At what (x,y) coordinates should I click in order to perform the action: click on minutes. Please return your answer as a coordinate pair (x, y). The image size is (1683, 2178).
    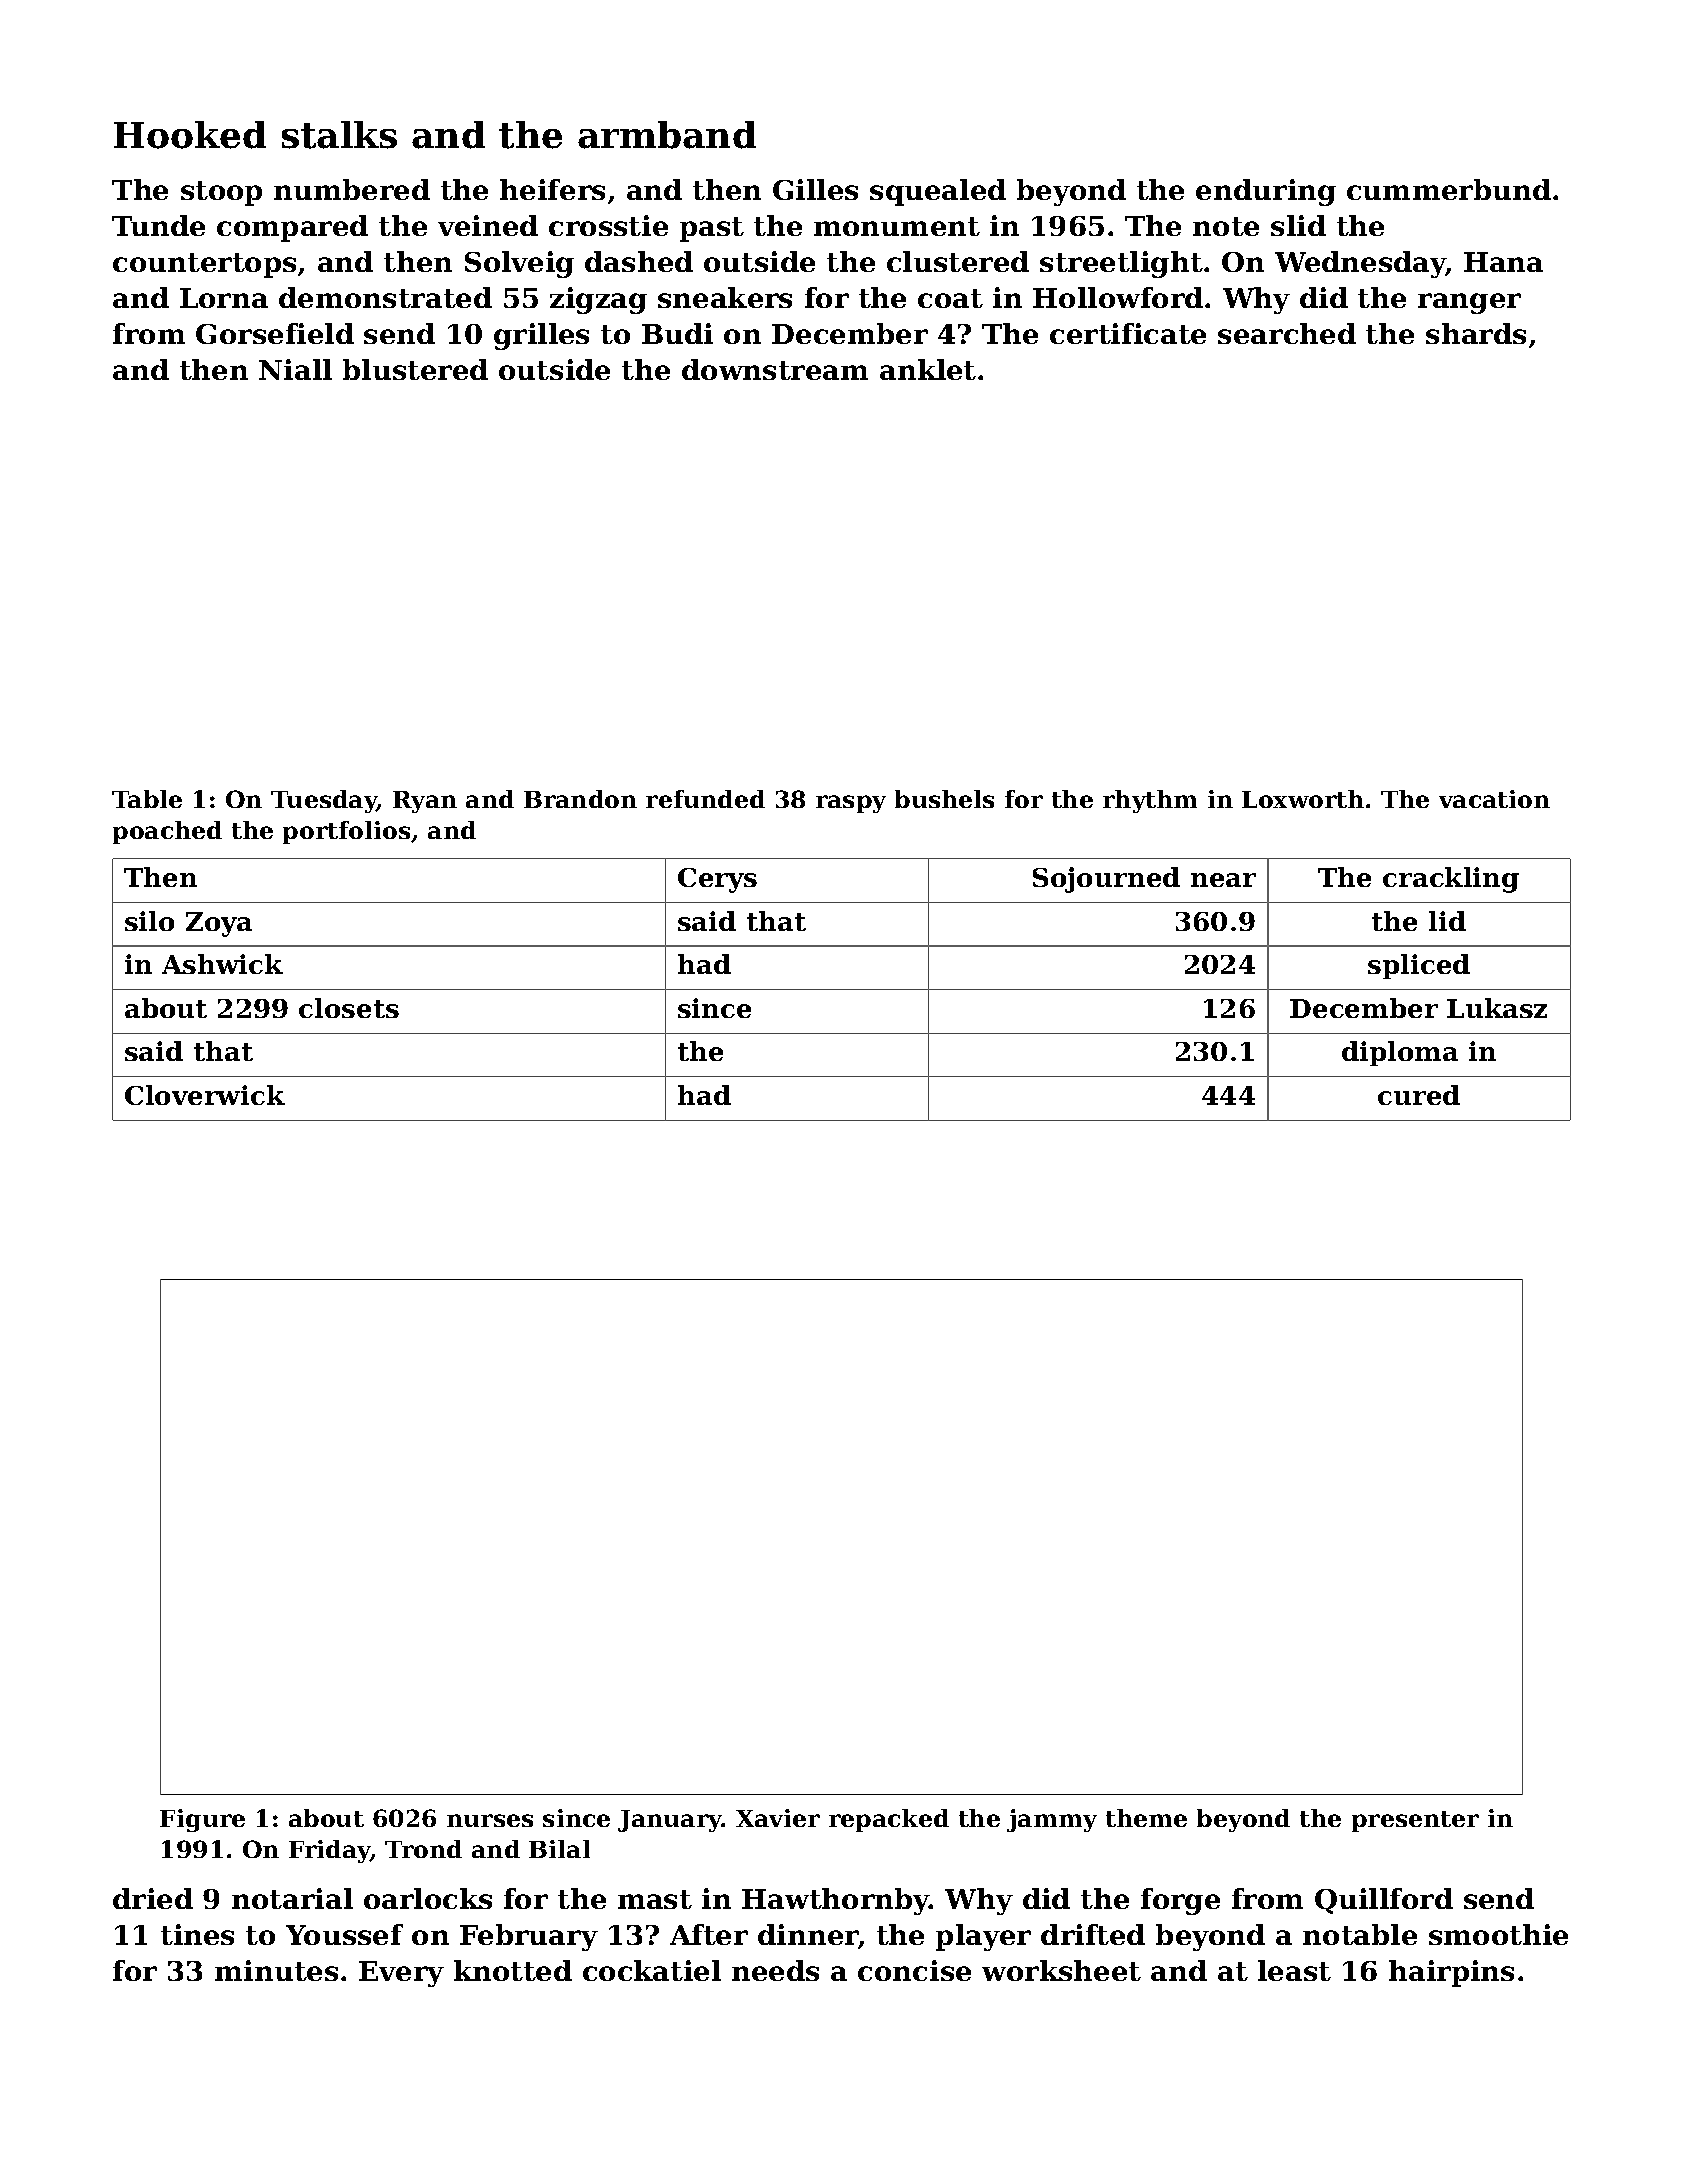
    Looking at the image, I should click on (276, 1970).
